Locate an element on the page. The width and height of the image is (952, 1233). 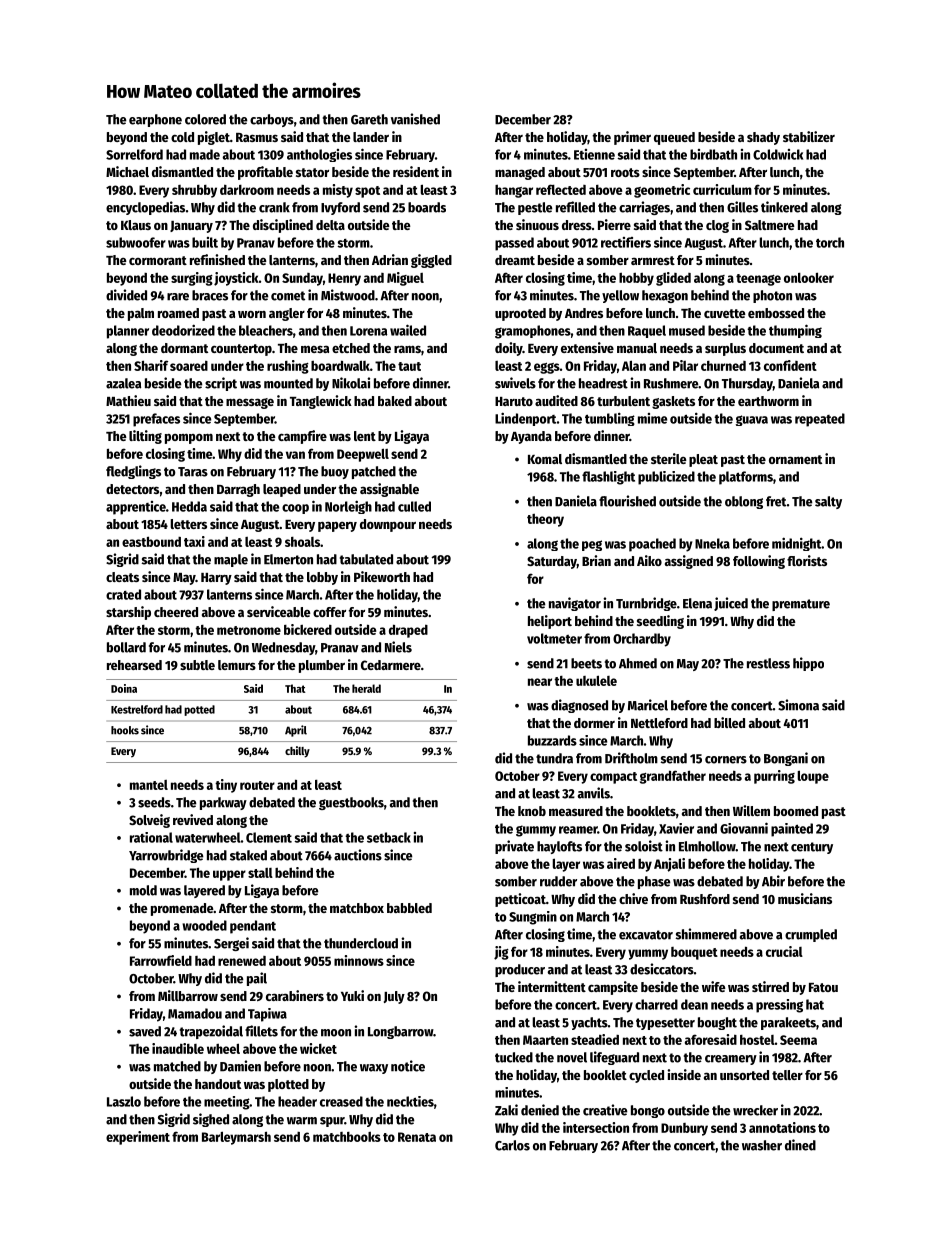
Carlos is located at coordinates (512, 1145).
